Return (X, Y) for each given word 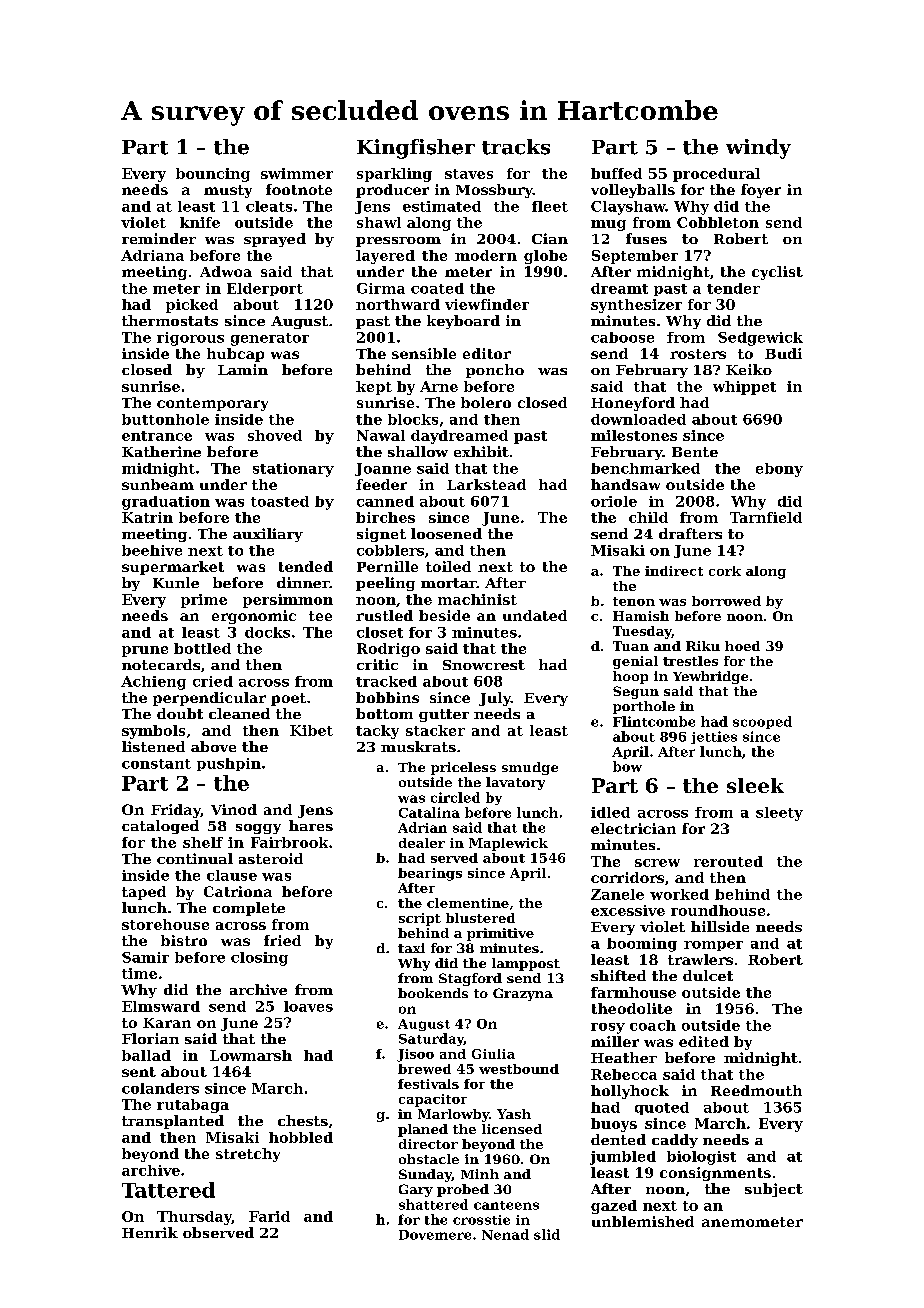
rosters (698, 354)
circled (455, 797)
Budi (783, 353)
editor (487, 353)
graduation (166, 503)
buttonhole (165, 419)
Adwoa (226, 271)
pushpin (229, 764)
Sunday (425, 1175)
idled (610, 812)
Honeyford (633, 404)
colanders (160, 1088)
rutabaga (193, 1106)
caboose (622, 337)
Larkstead (486, 484)
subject (774, 1190)
